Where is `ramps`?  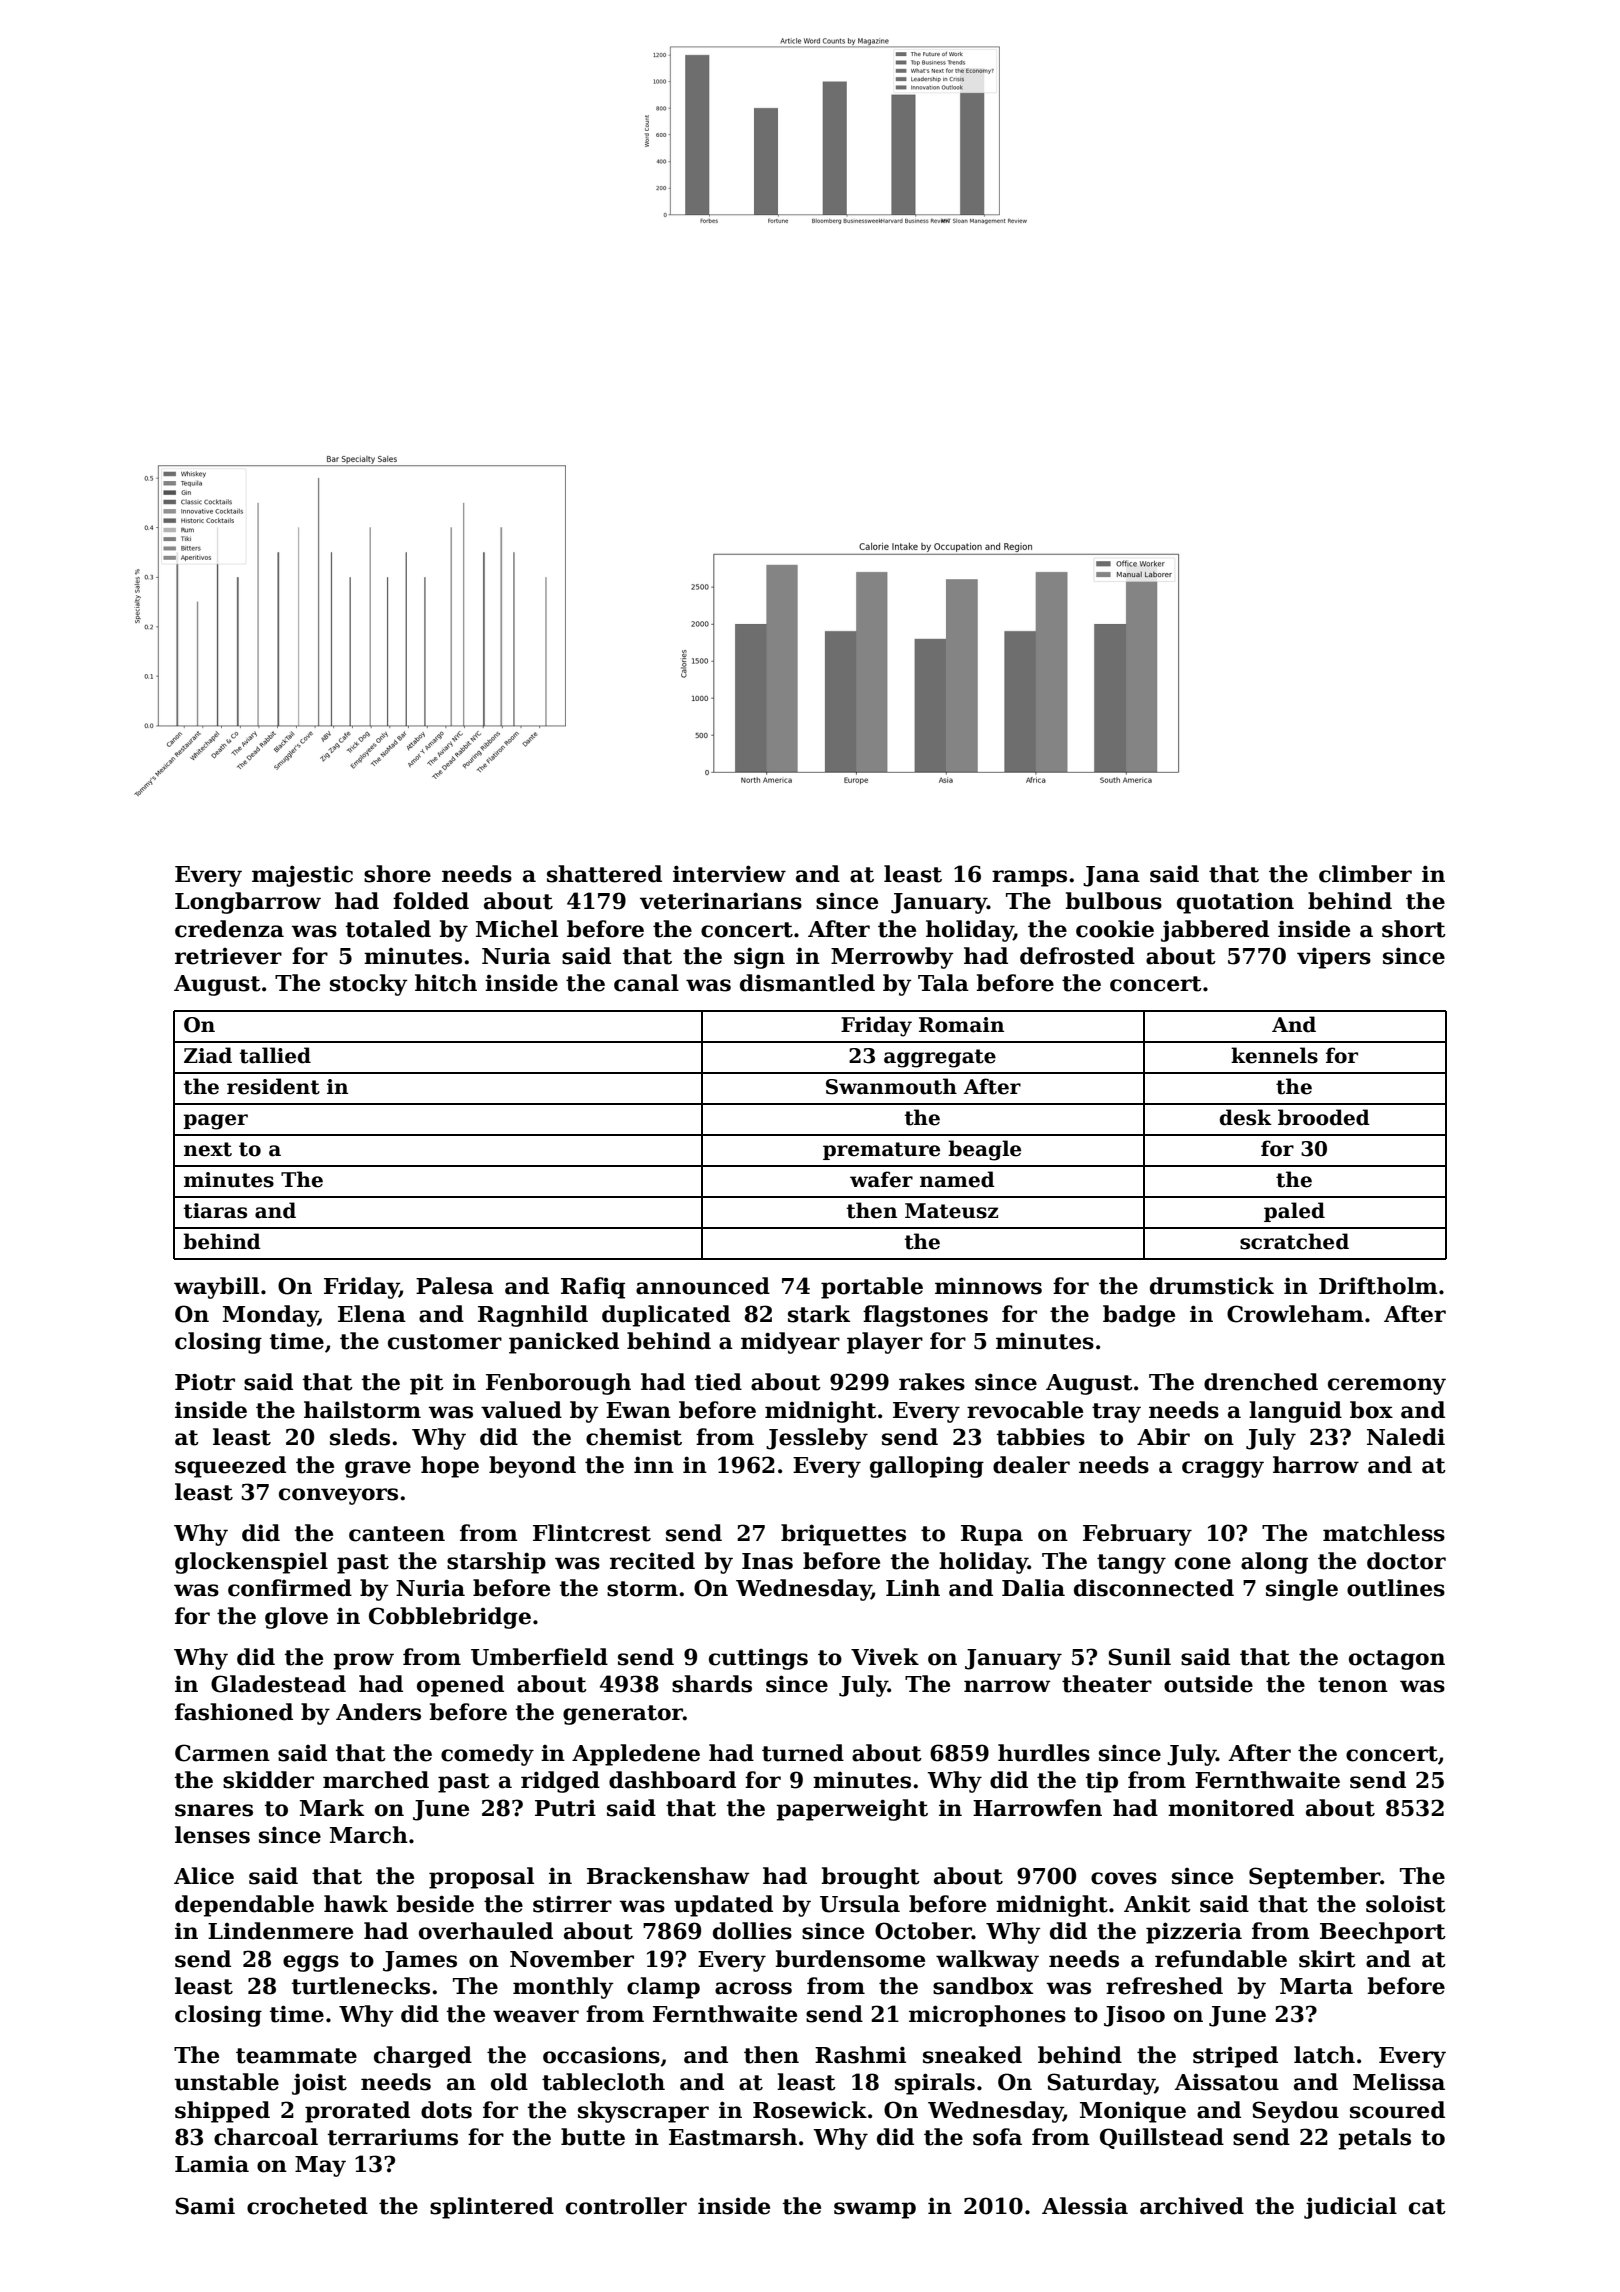 ramps is located at coordinates (1029, 878).
